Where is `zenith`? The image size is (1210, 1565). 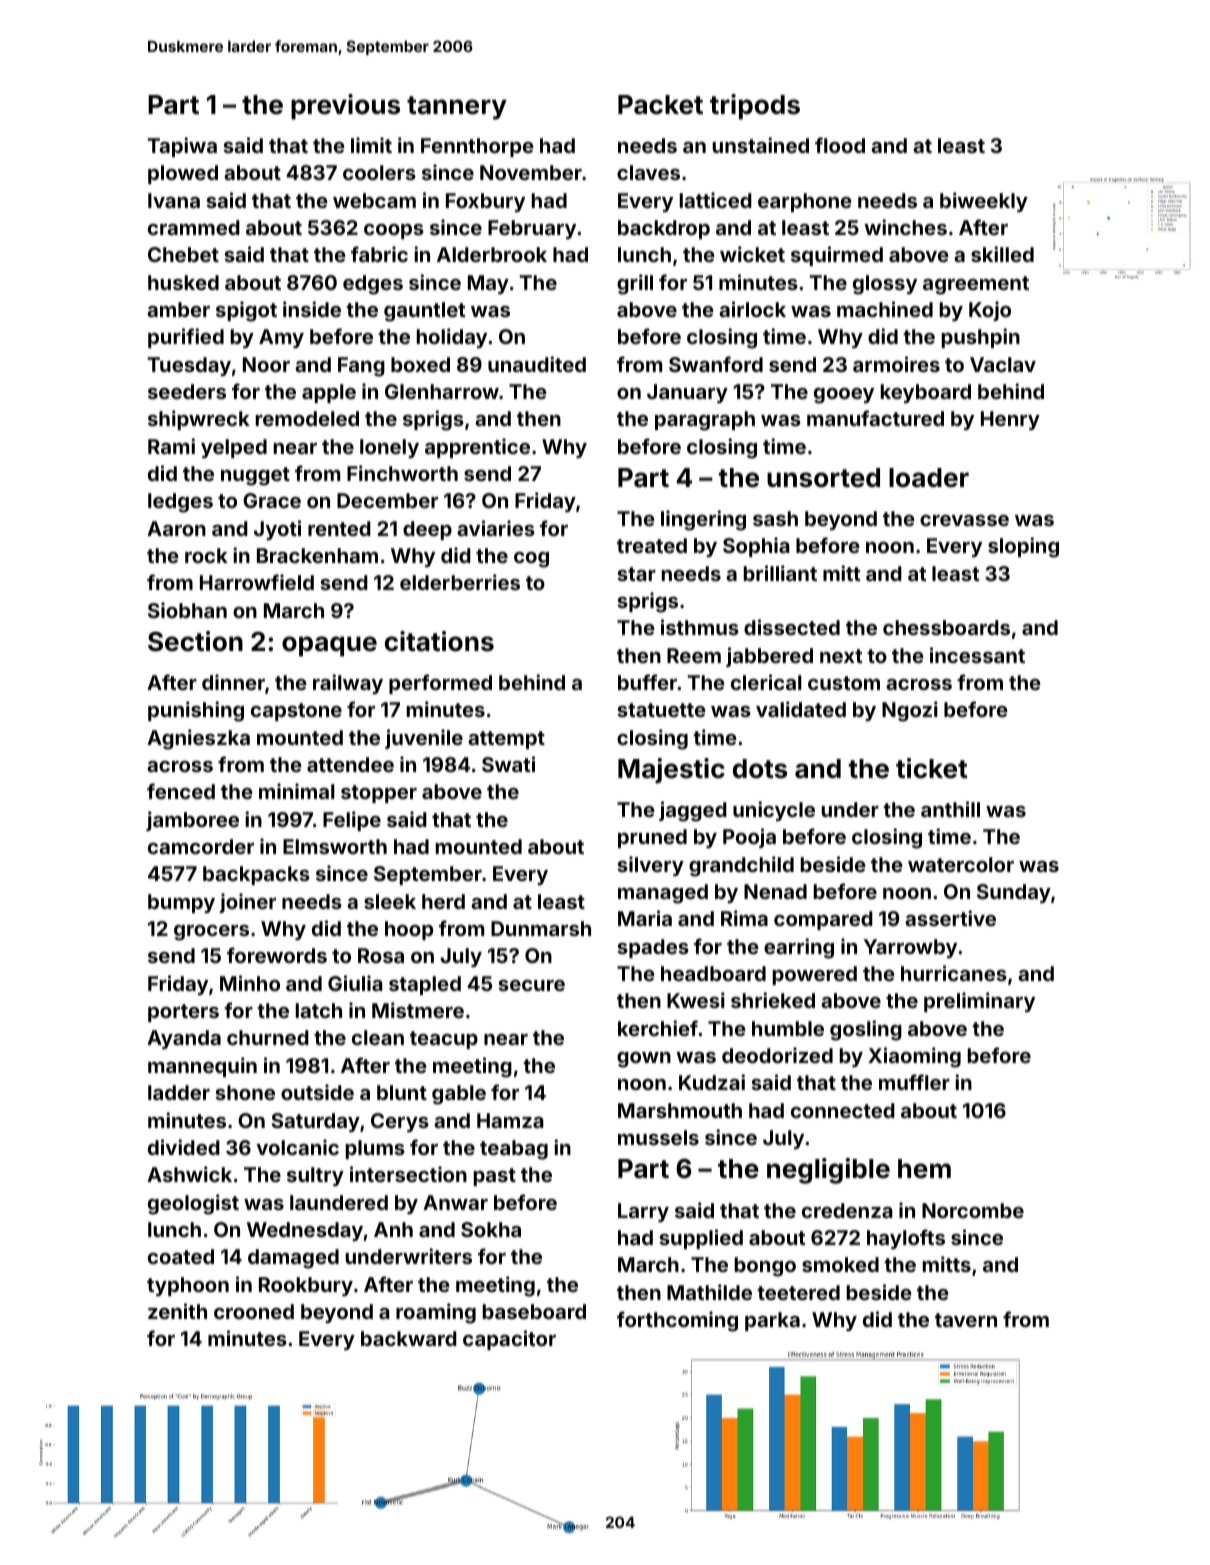 zenith is located at coordinates (177, 1311).
